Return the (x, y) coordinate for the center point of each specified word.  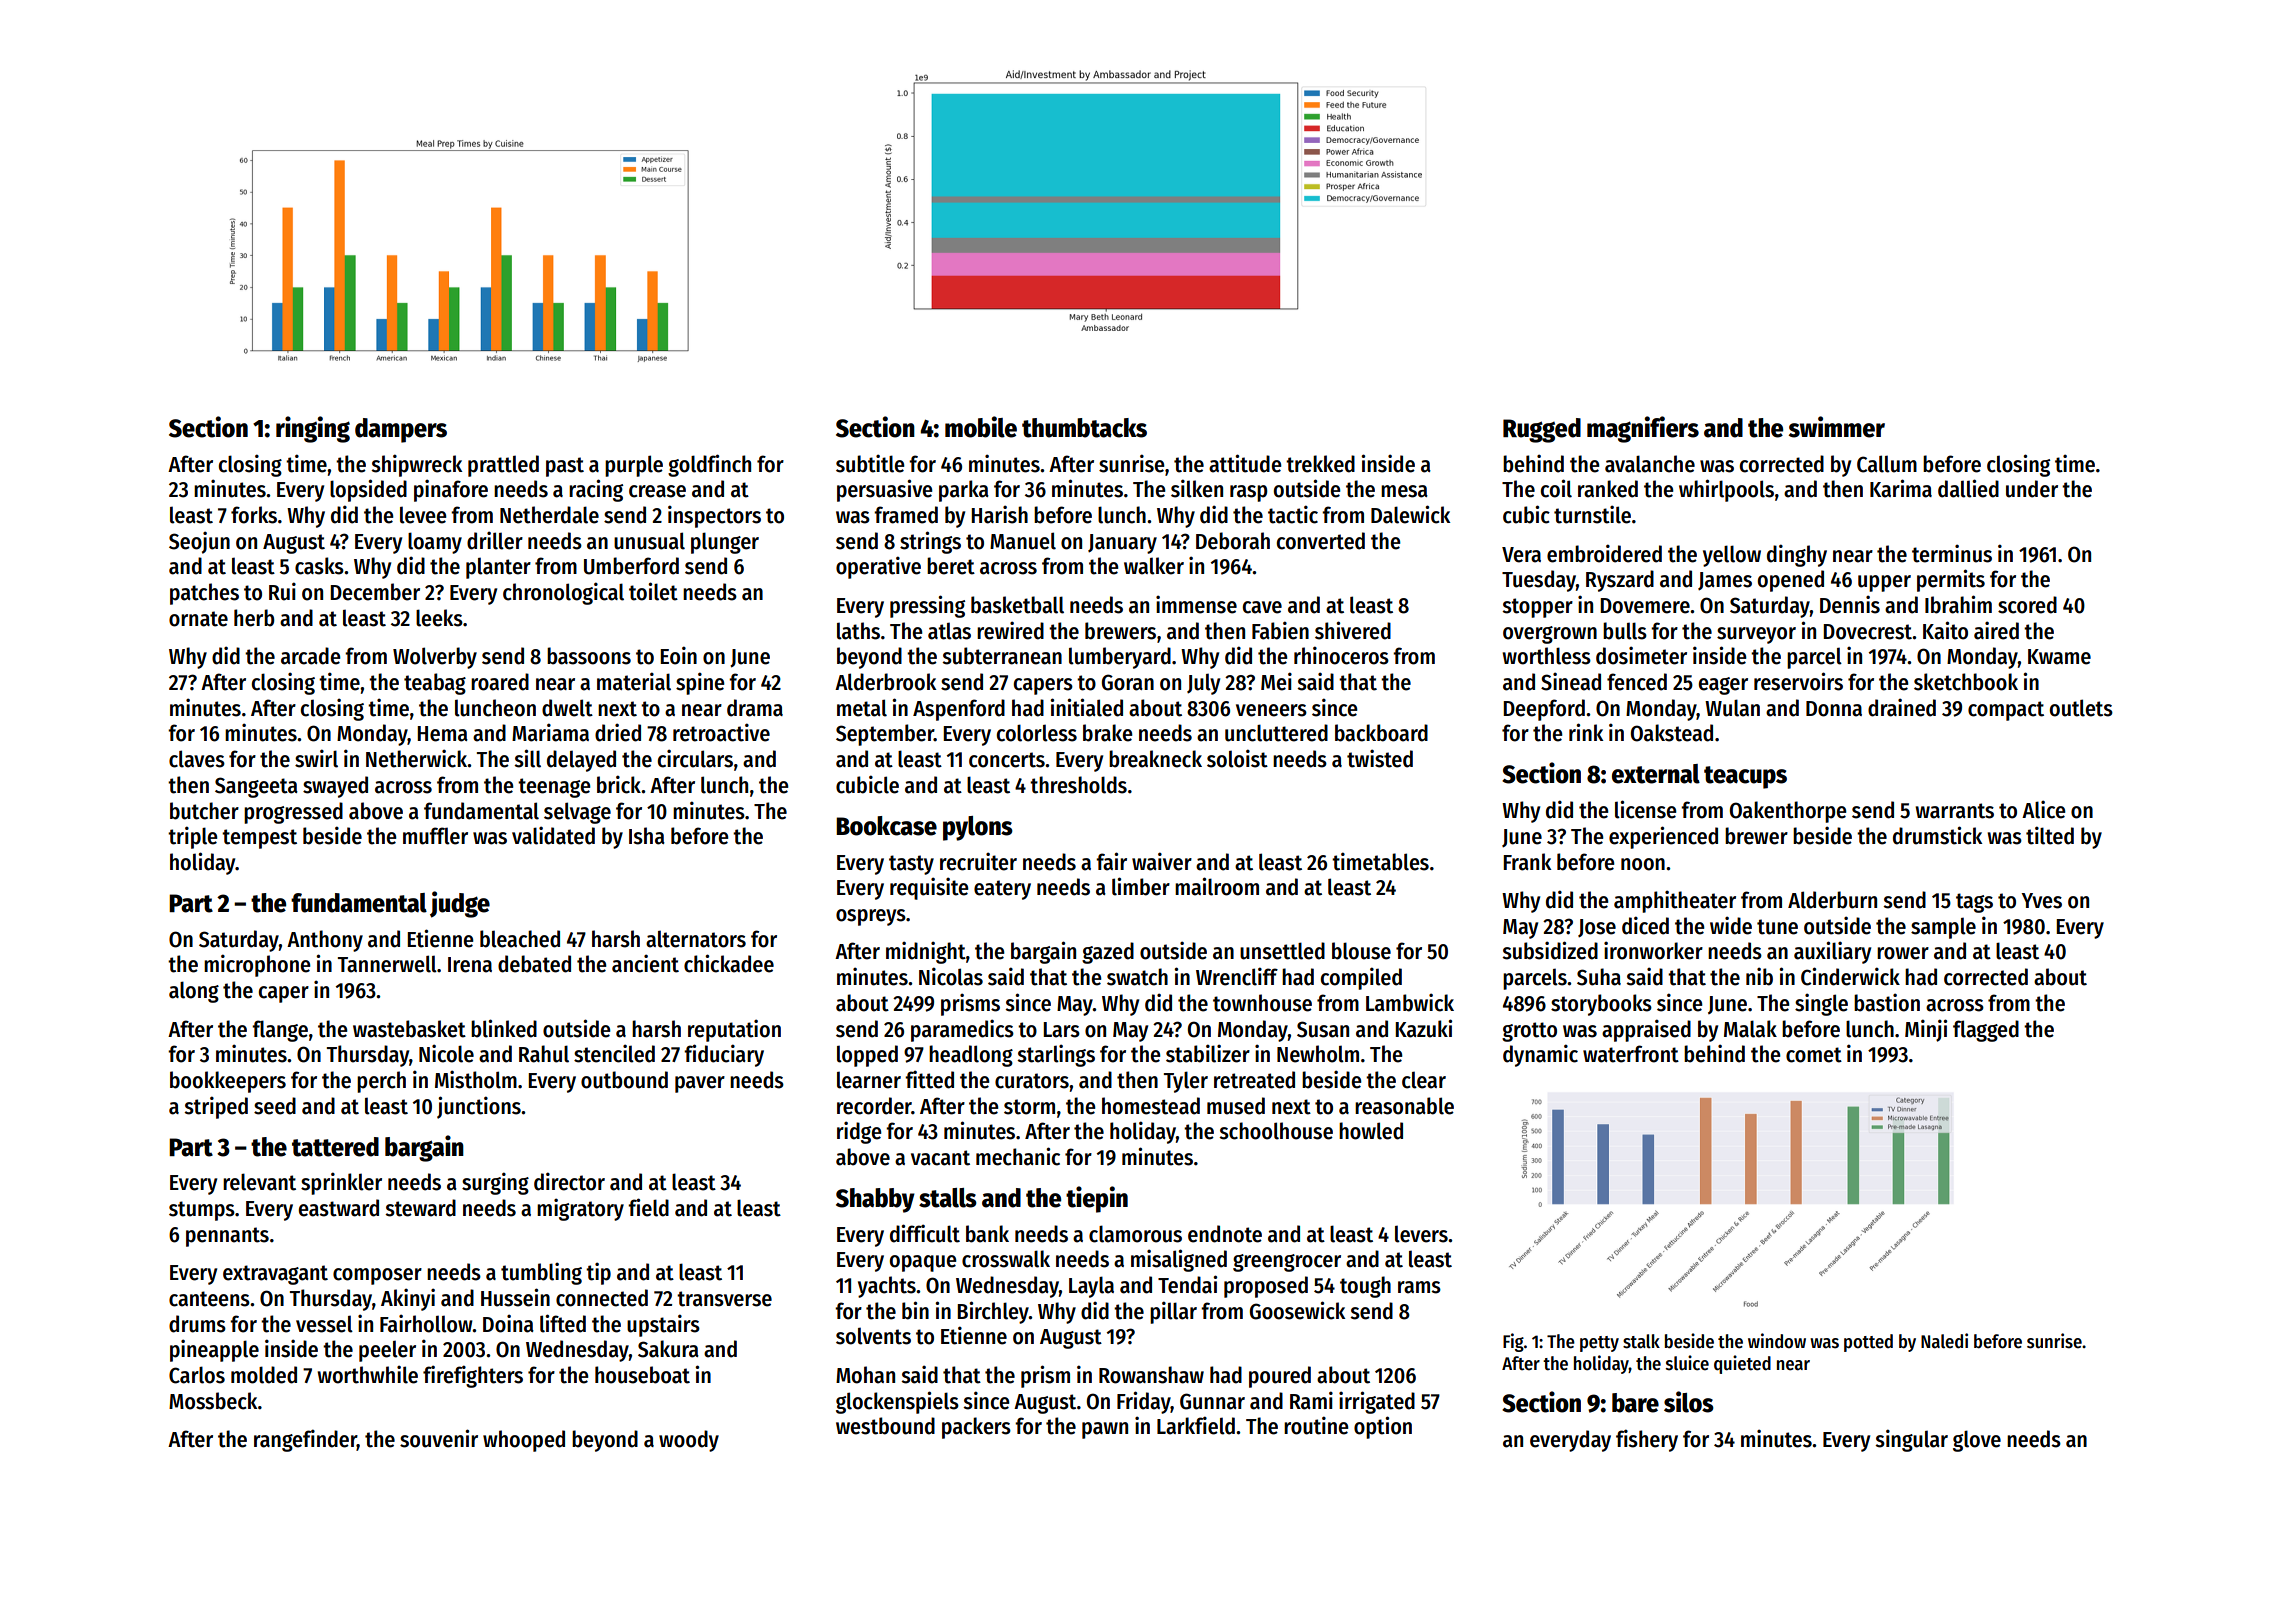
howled (1371, 1131)
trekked (1320, 464)
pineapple (214, 1350)
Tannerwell (387, 964)
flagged (1986, 1031)
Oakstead (1672, 733)
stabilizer (1208, 1053)
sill (527, 758)
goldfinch (709, 465)
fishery (1647, 1440)
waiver (1162, 861)
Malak (1750, 1029)
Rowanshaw (1151, 1375)
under (2032, 489)
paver (700, 1084)
